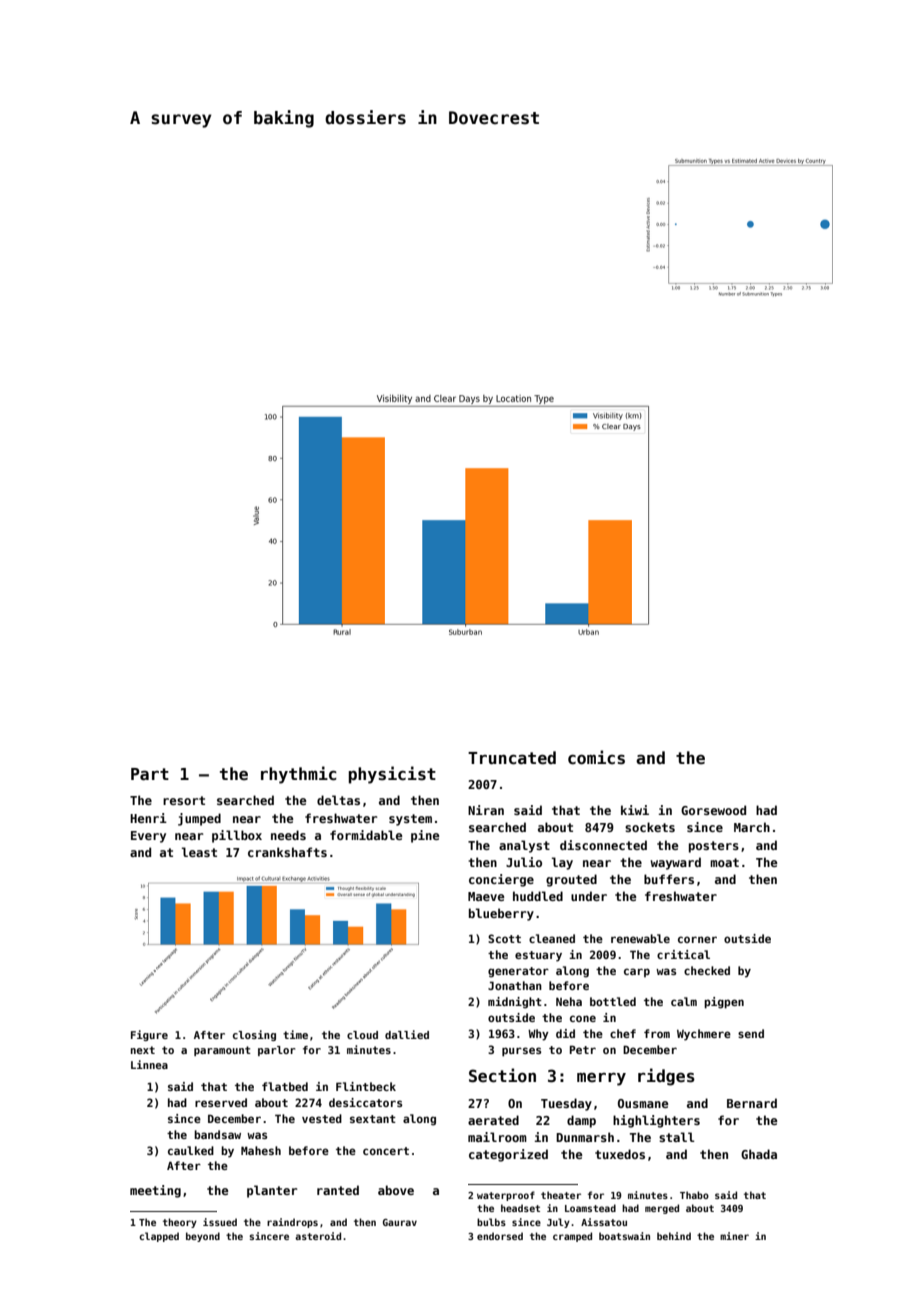 The width and height of the screenshot is (908, 1316). Describe the element at coordinates (287, 852) in the screenshot. I see `crankshafts` at that location.
